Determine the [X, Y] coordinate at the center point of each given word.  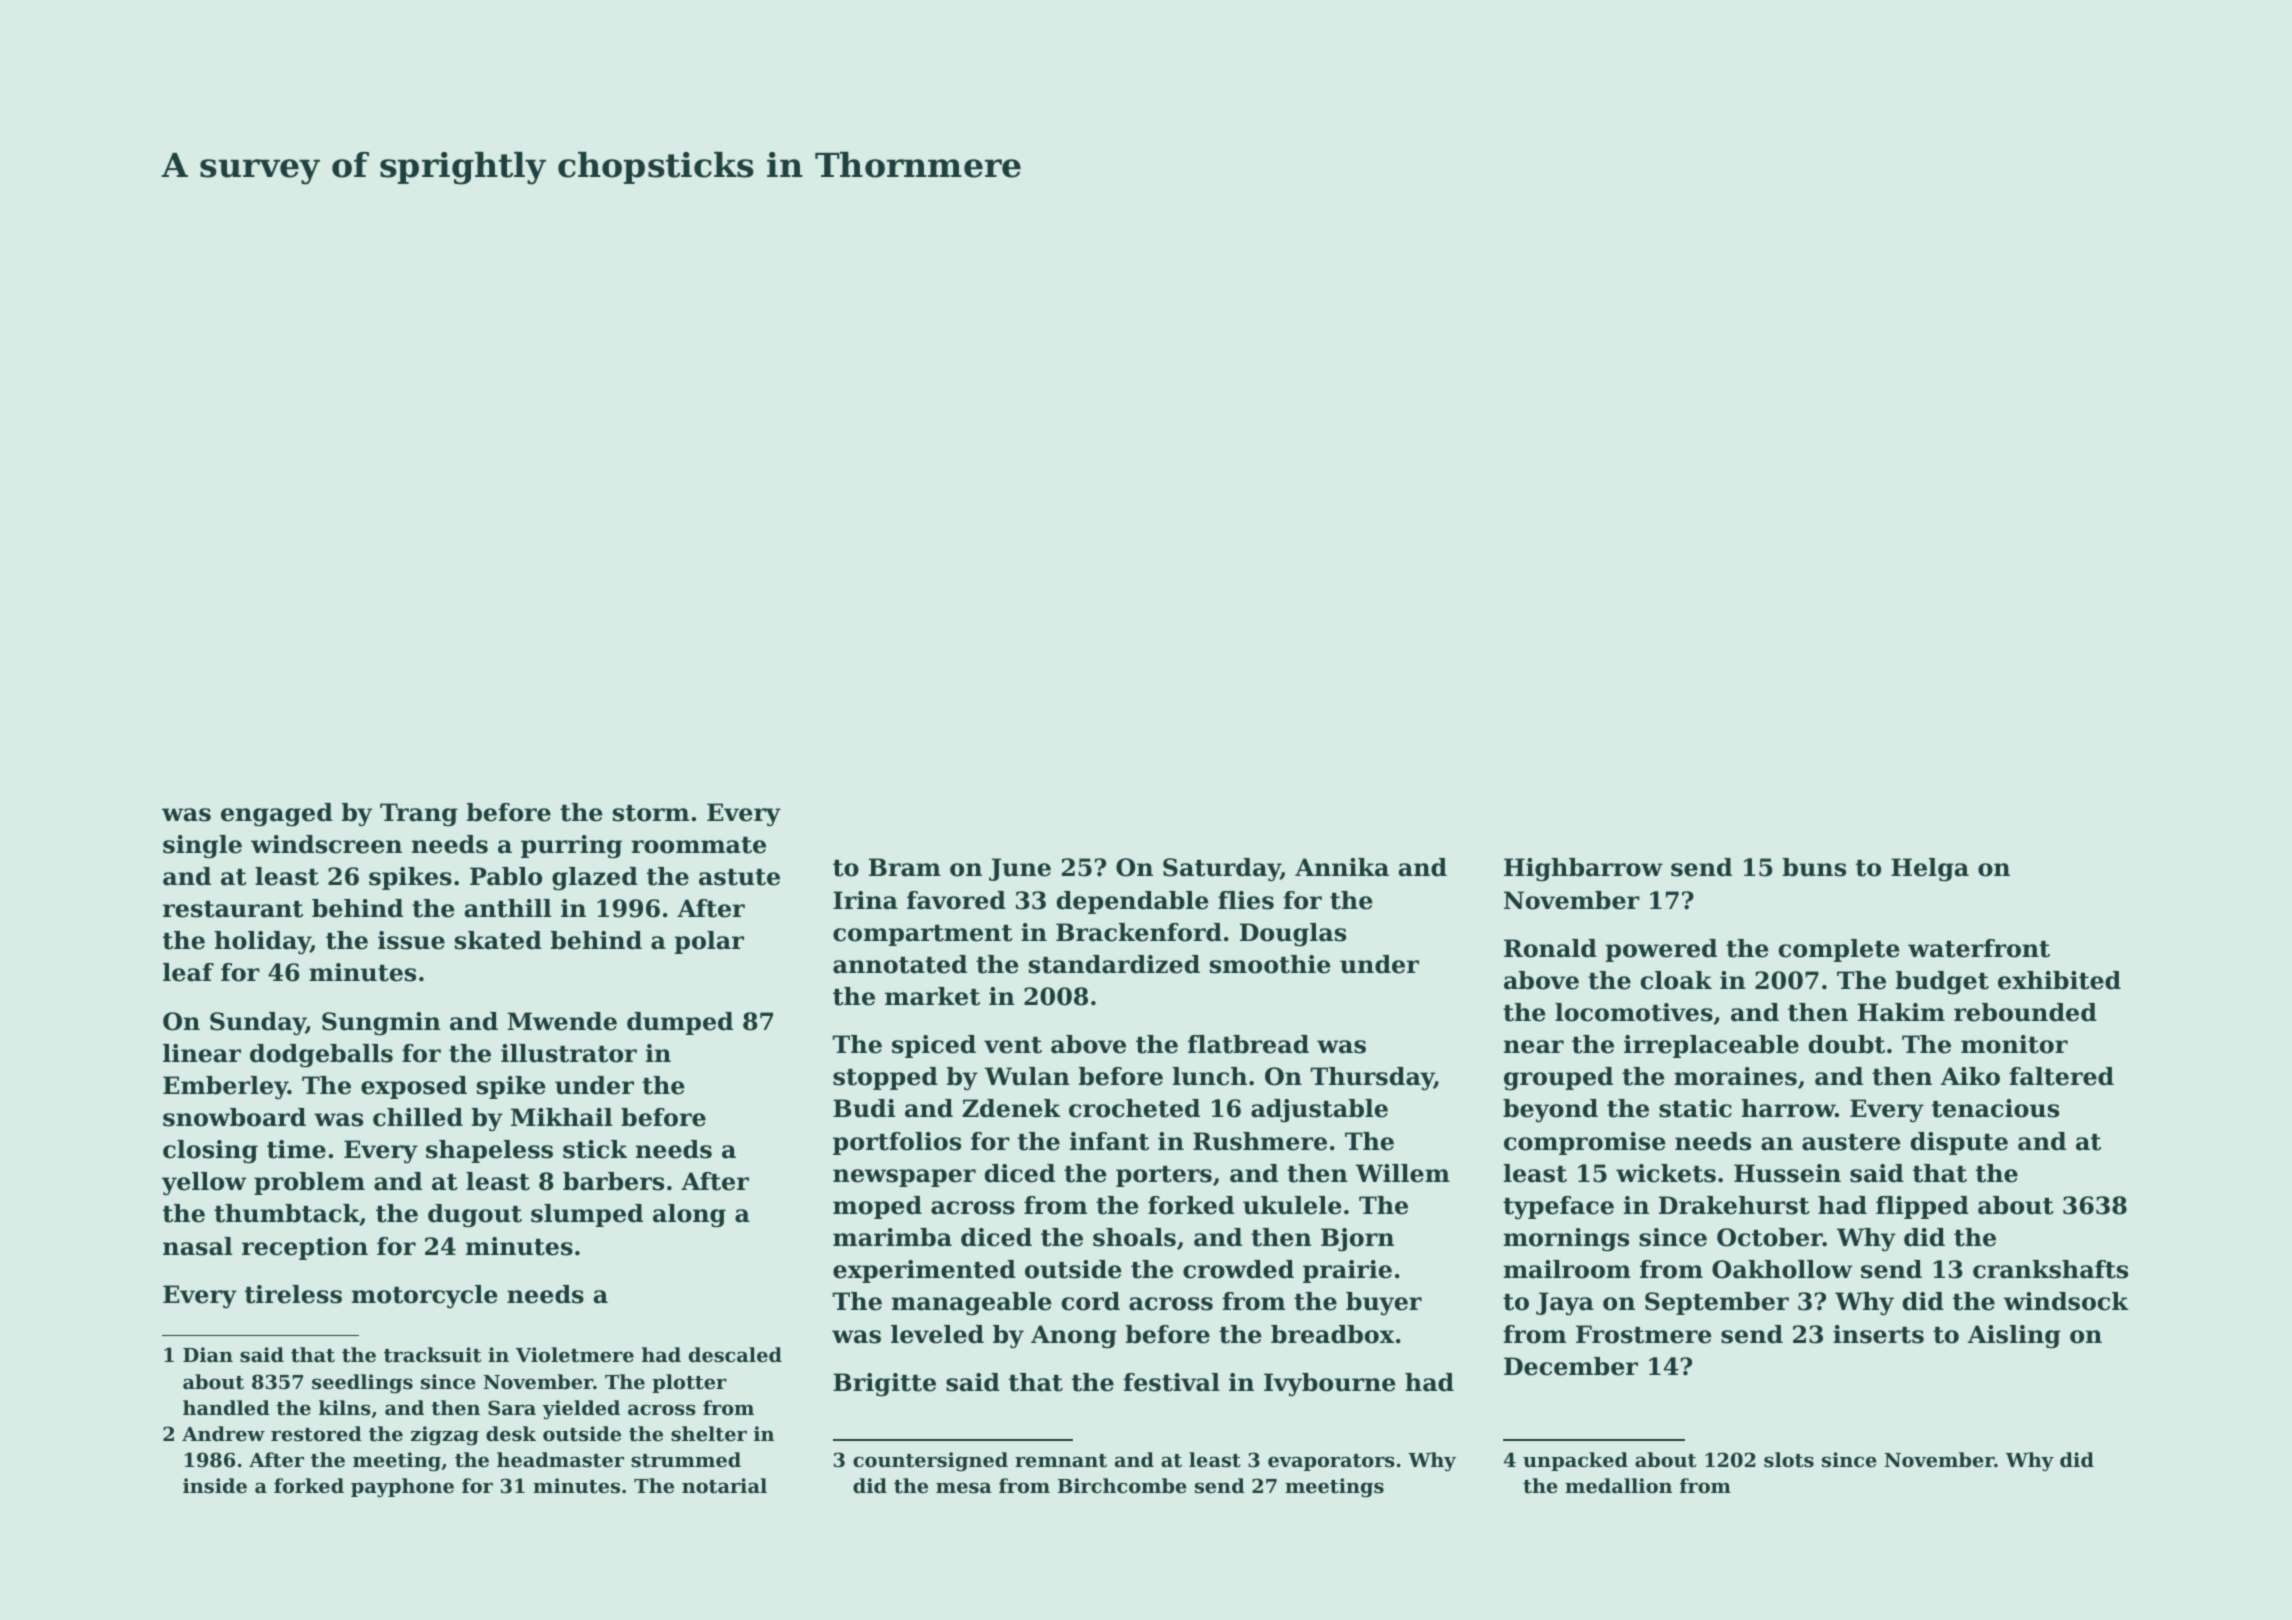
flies [1246, 900]
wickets [1666, 1173]
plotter [689, 1383]
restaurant [233, 909]
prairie [1347, 1271]
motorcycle [424, 1296]
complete [1839, 950]
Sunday [258, 1024]
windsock [2066, 1301]
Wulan [1027, 1076]
